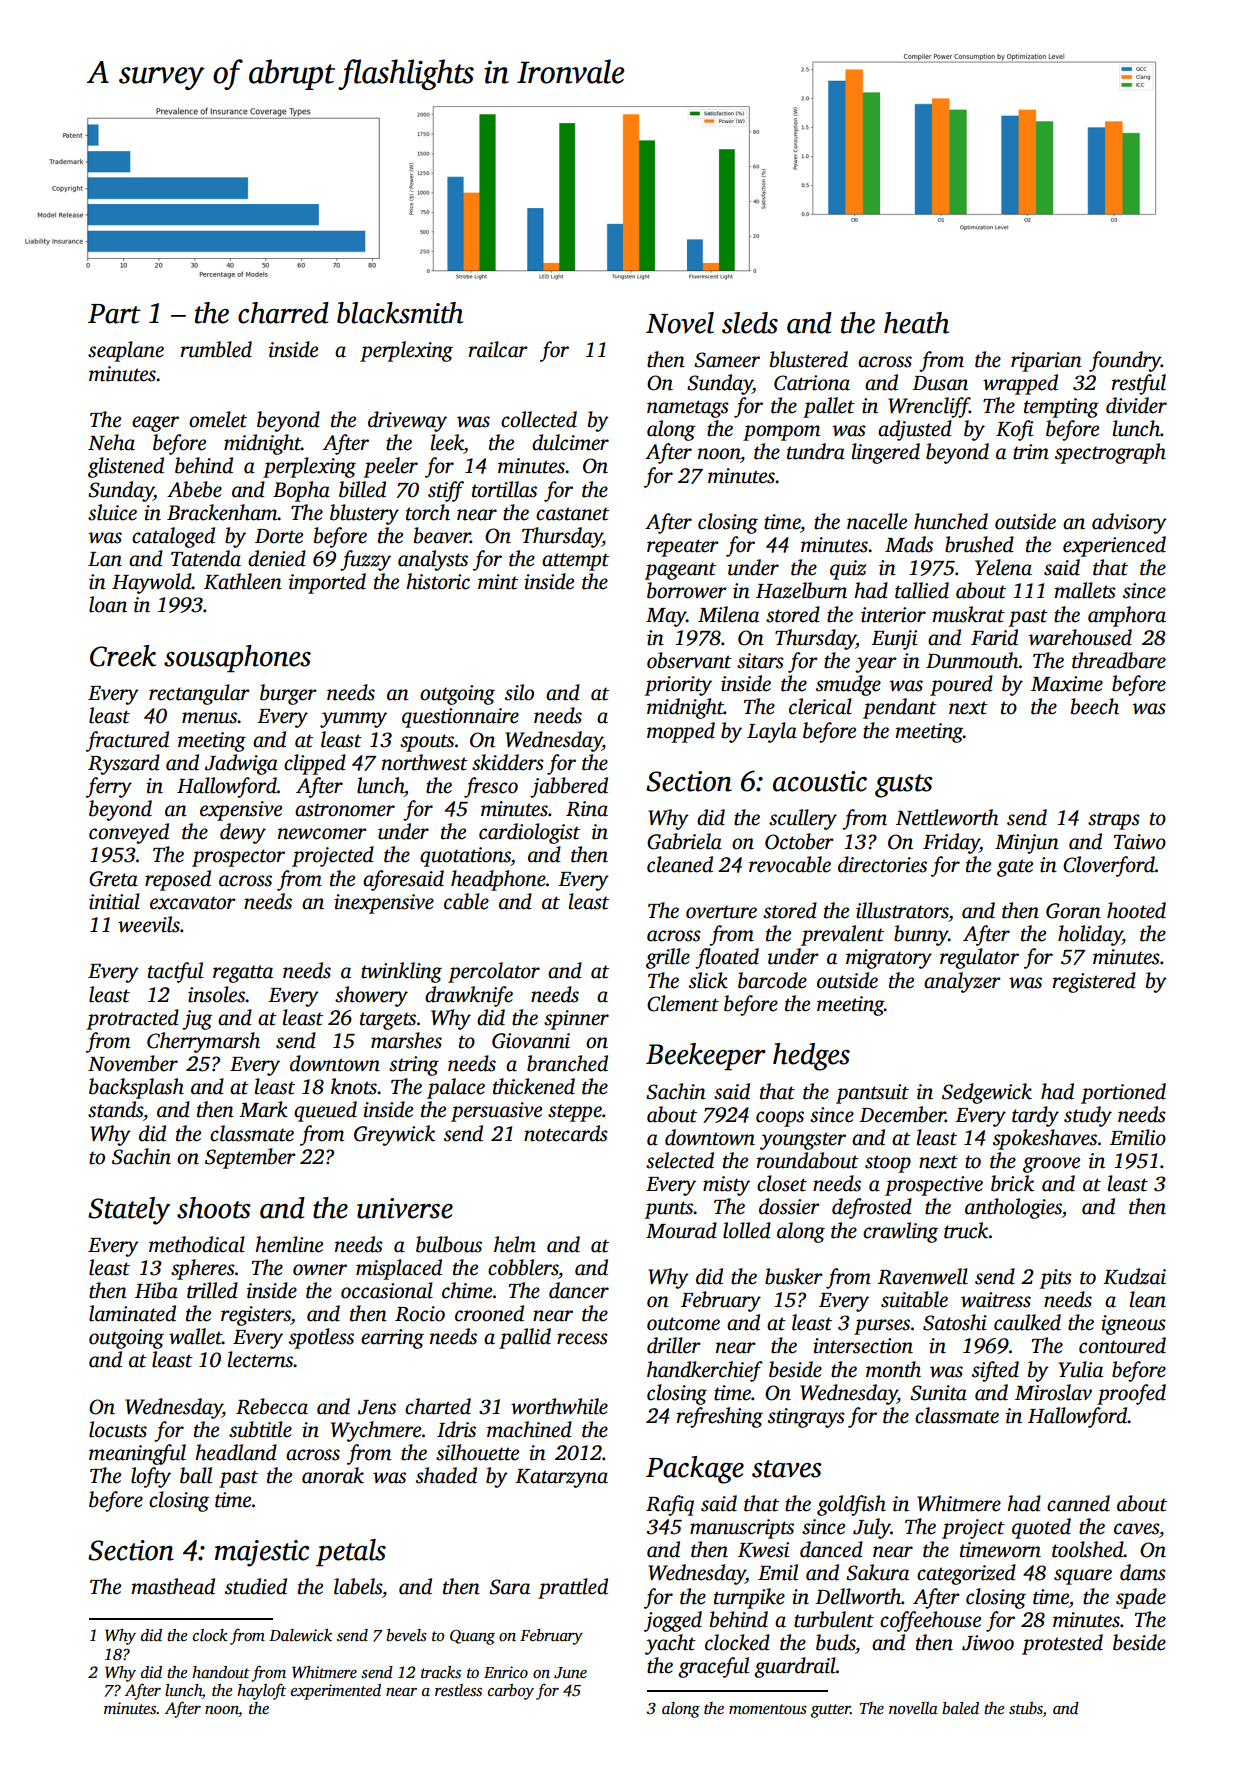 This screenshot has width=1255, height=1774. Describe the element at coordinates (1114, 821) in the screenshot. I see `straps` at that location.
